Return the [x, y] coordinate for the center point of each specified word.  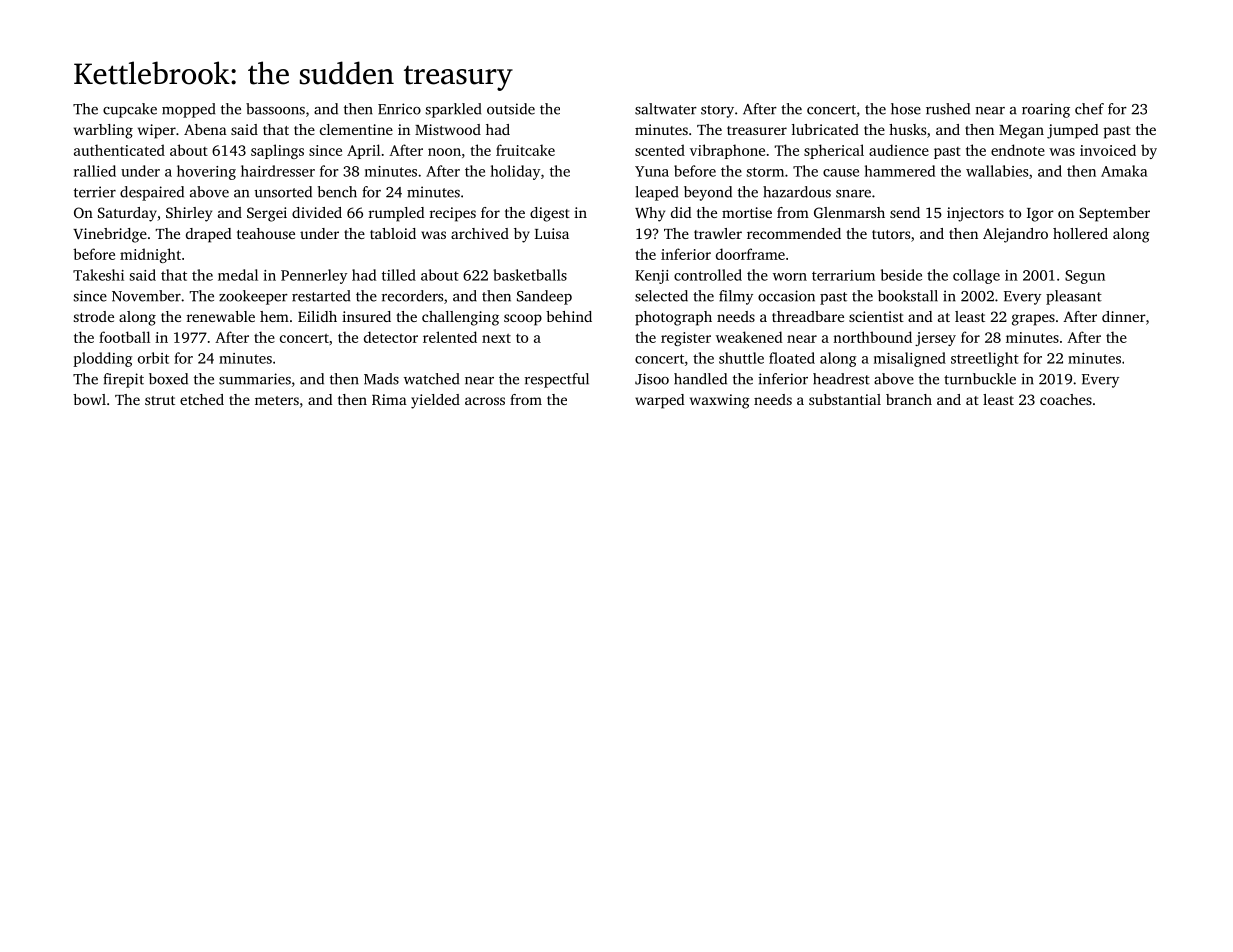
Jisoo [652, 379]
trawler [718, 233]
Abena [205, 129]
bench [337, 192]
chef [1089, 109]
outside [511, 109]
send [905, 212]
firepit [123, 380]
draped [208, 235]
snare [853, 194]
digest [550, 214]
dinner [1124, 316]
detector [391, 337]
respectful [557, 380]
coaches [1066, 399]
